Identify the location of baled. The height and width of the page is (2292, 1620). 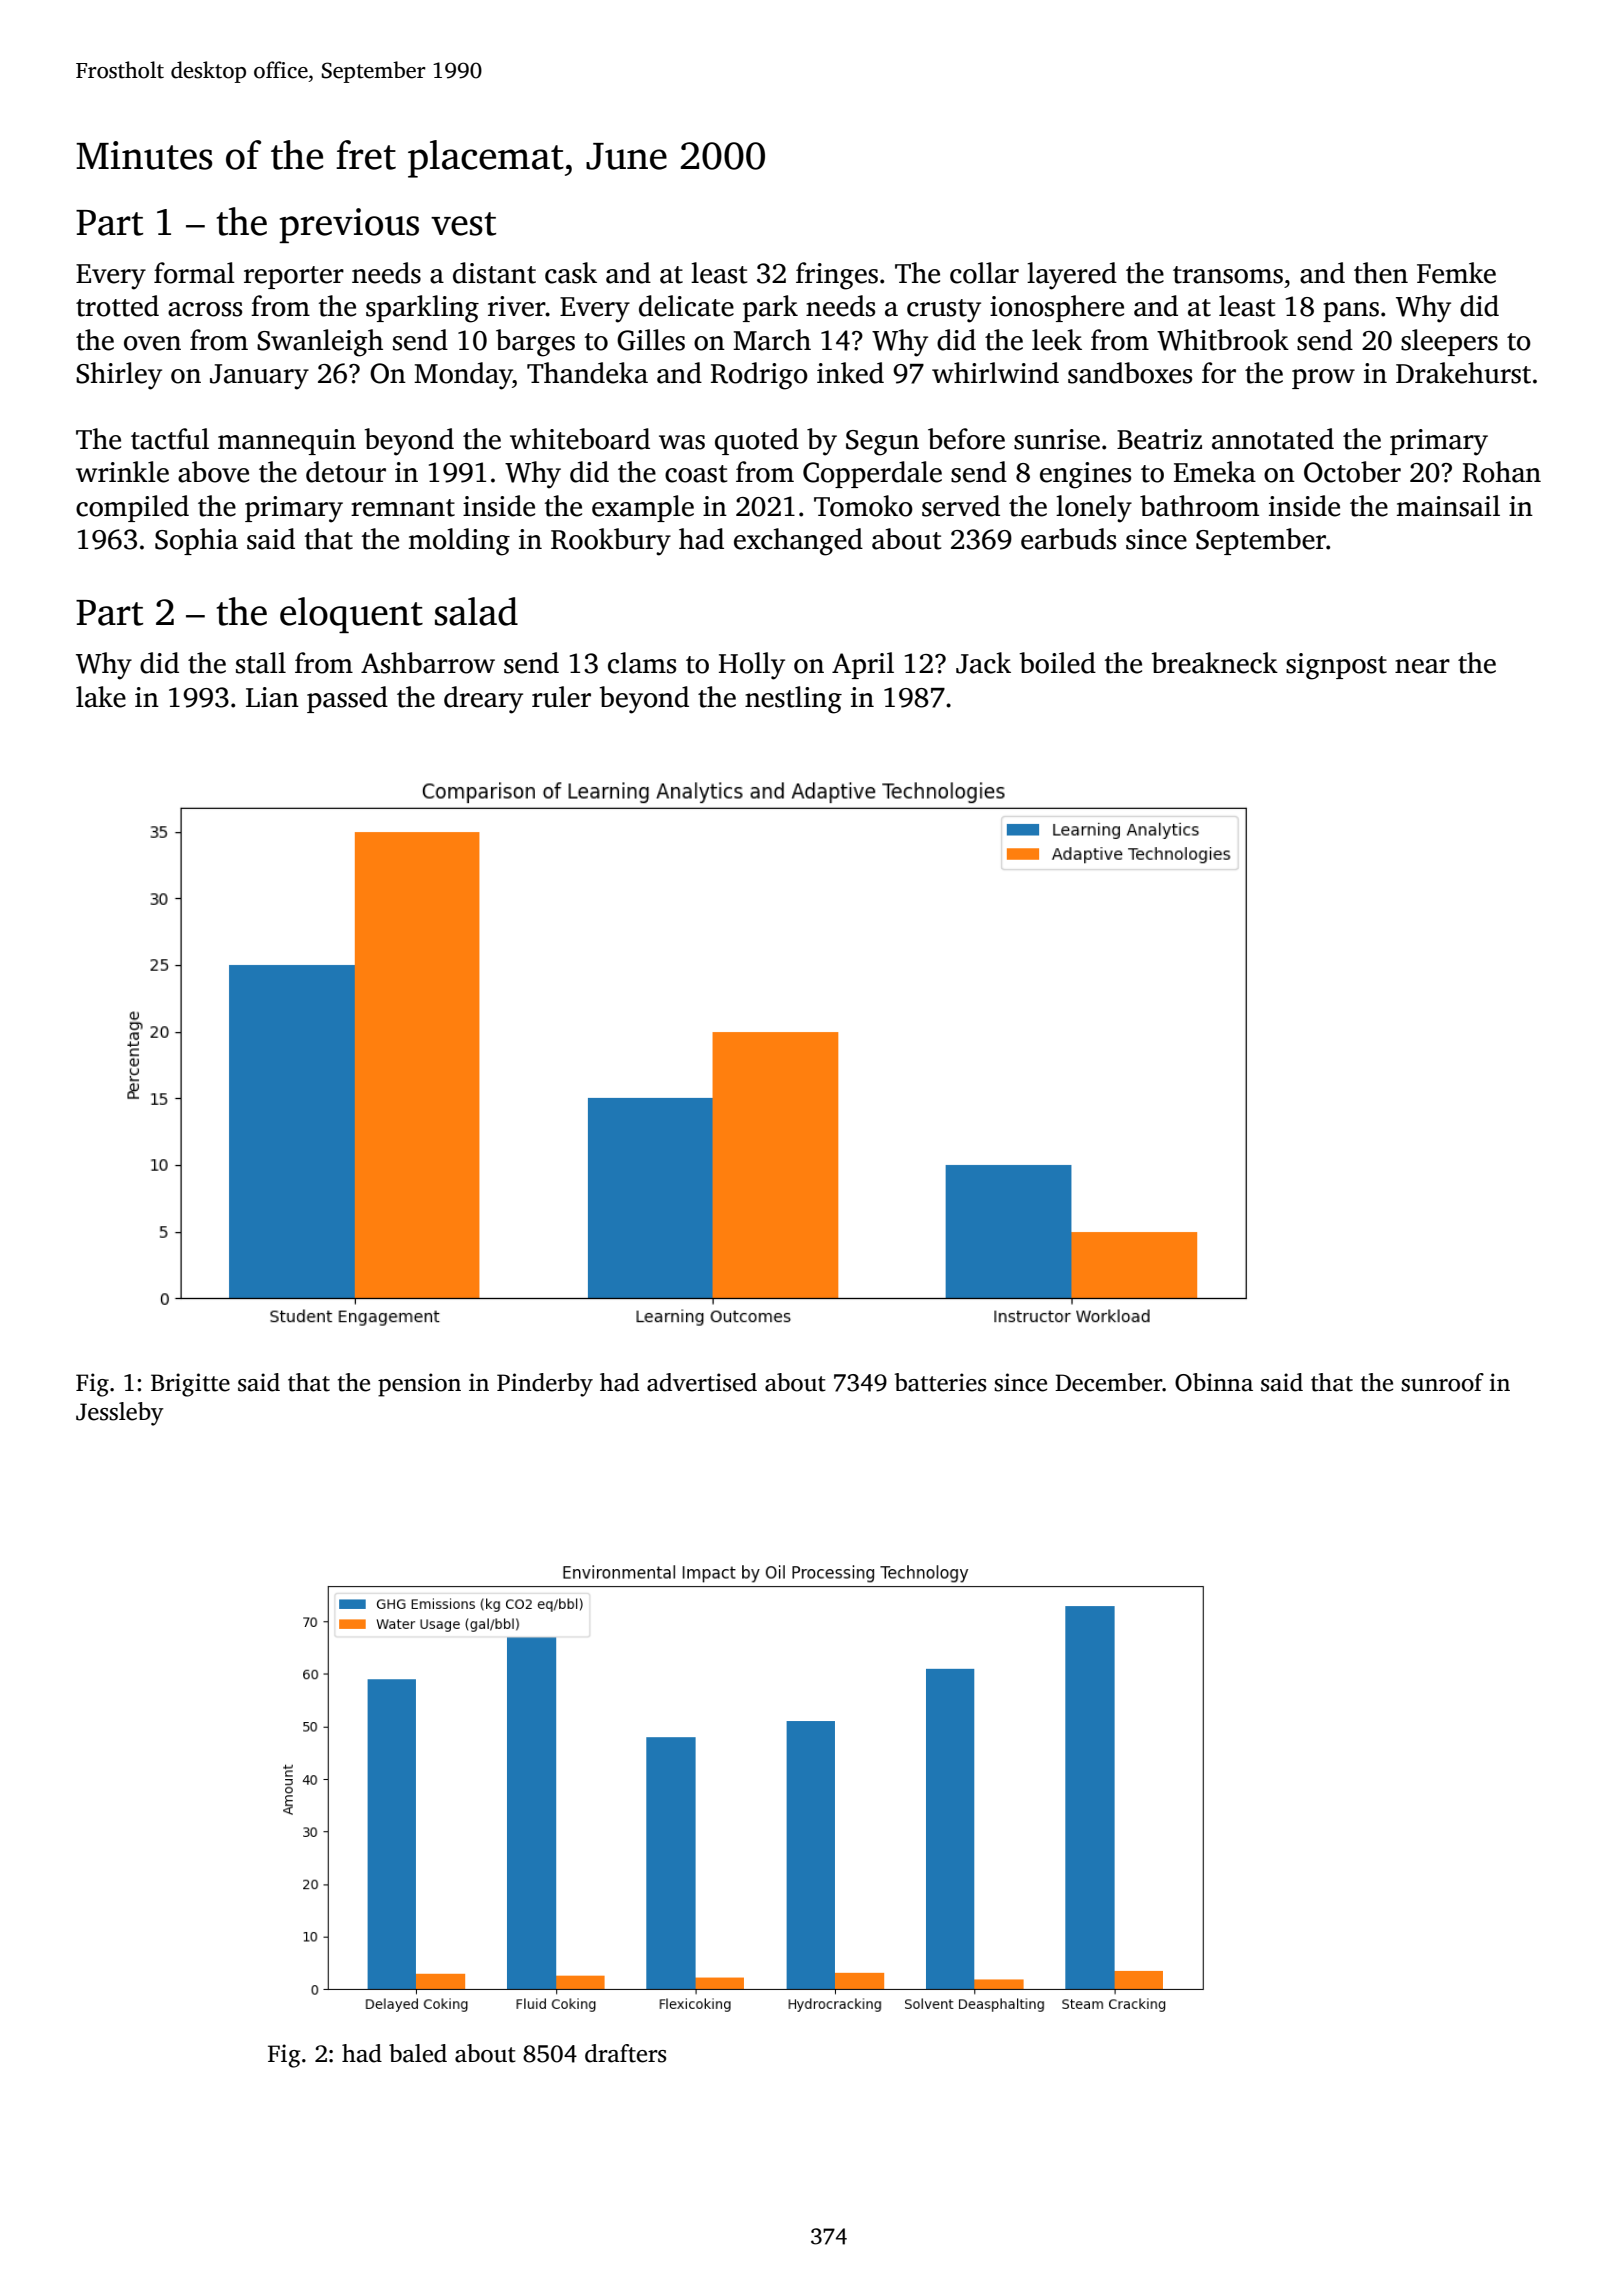
(418, 2053).
